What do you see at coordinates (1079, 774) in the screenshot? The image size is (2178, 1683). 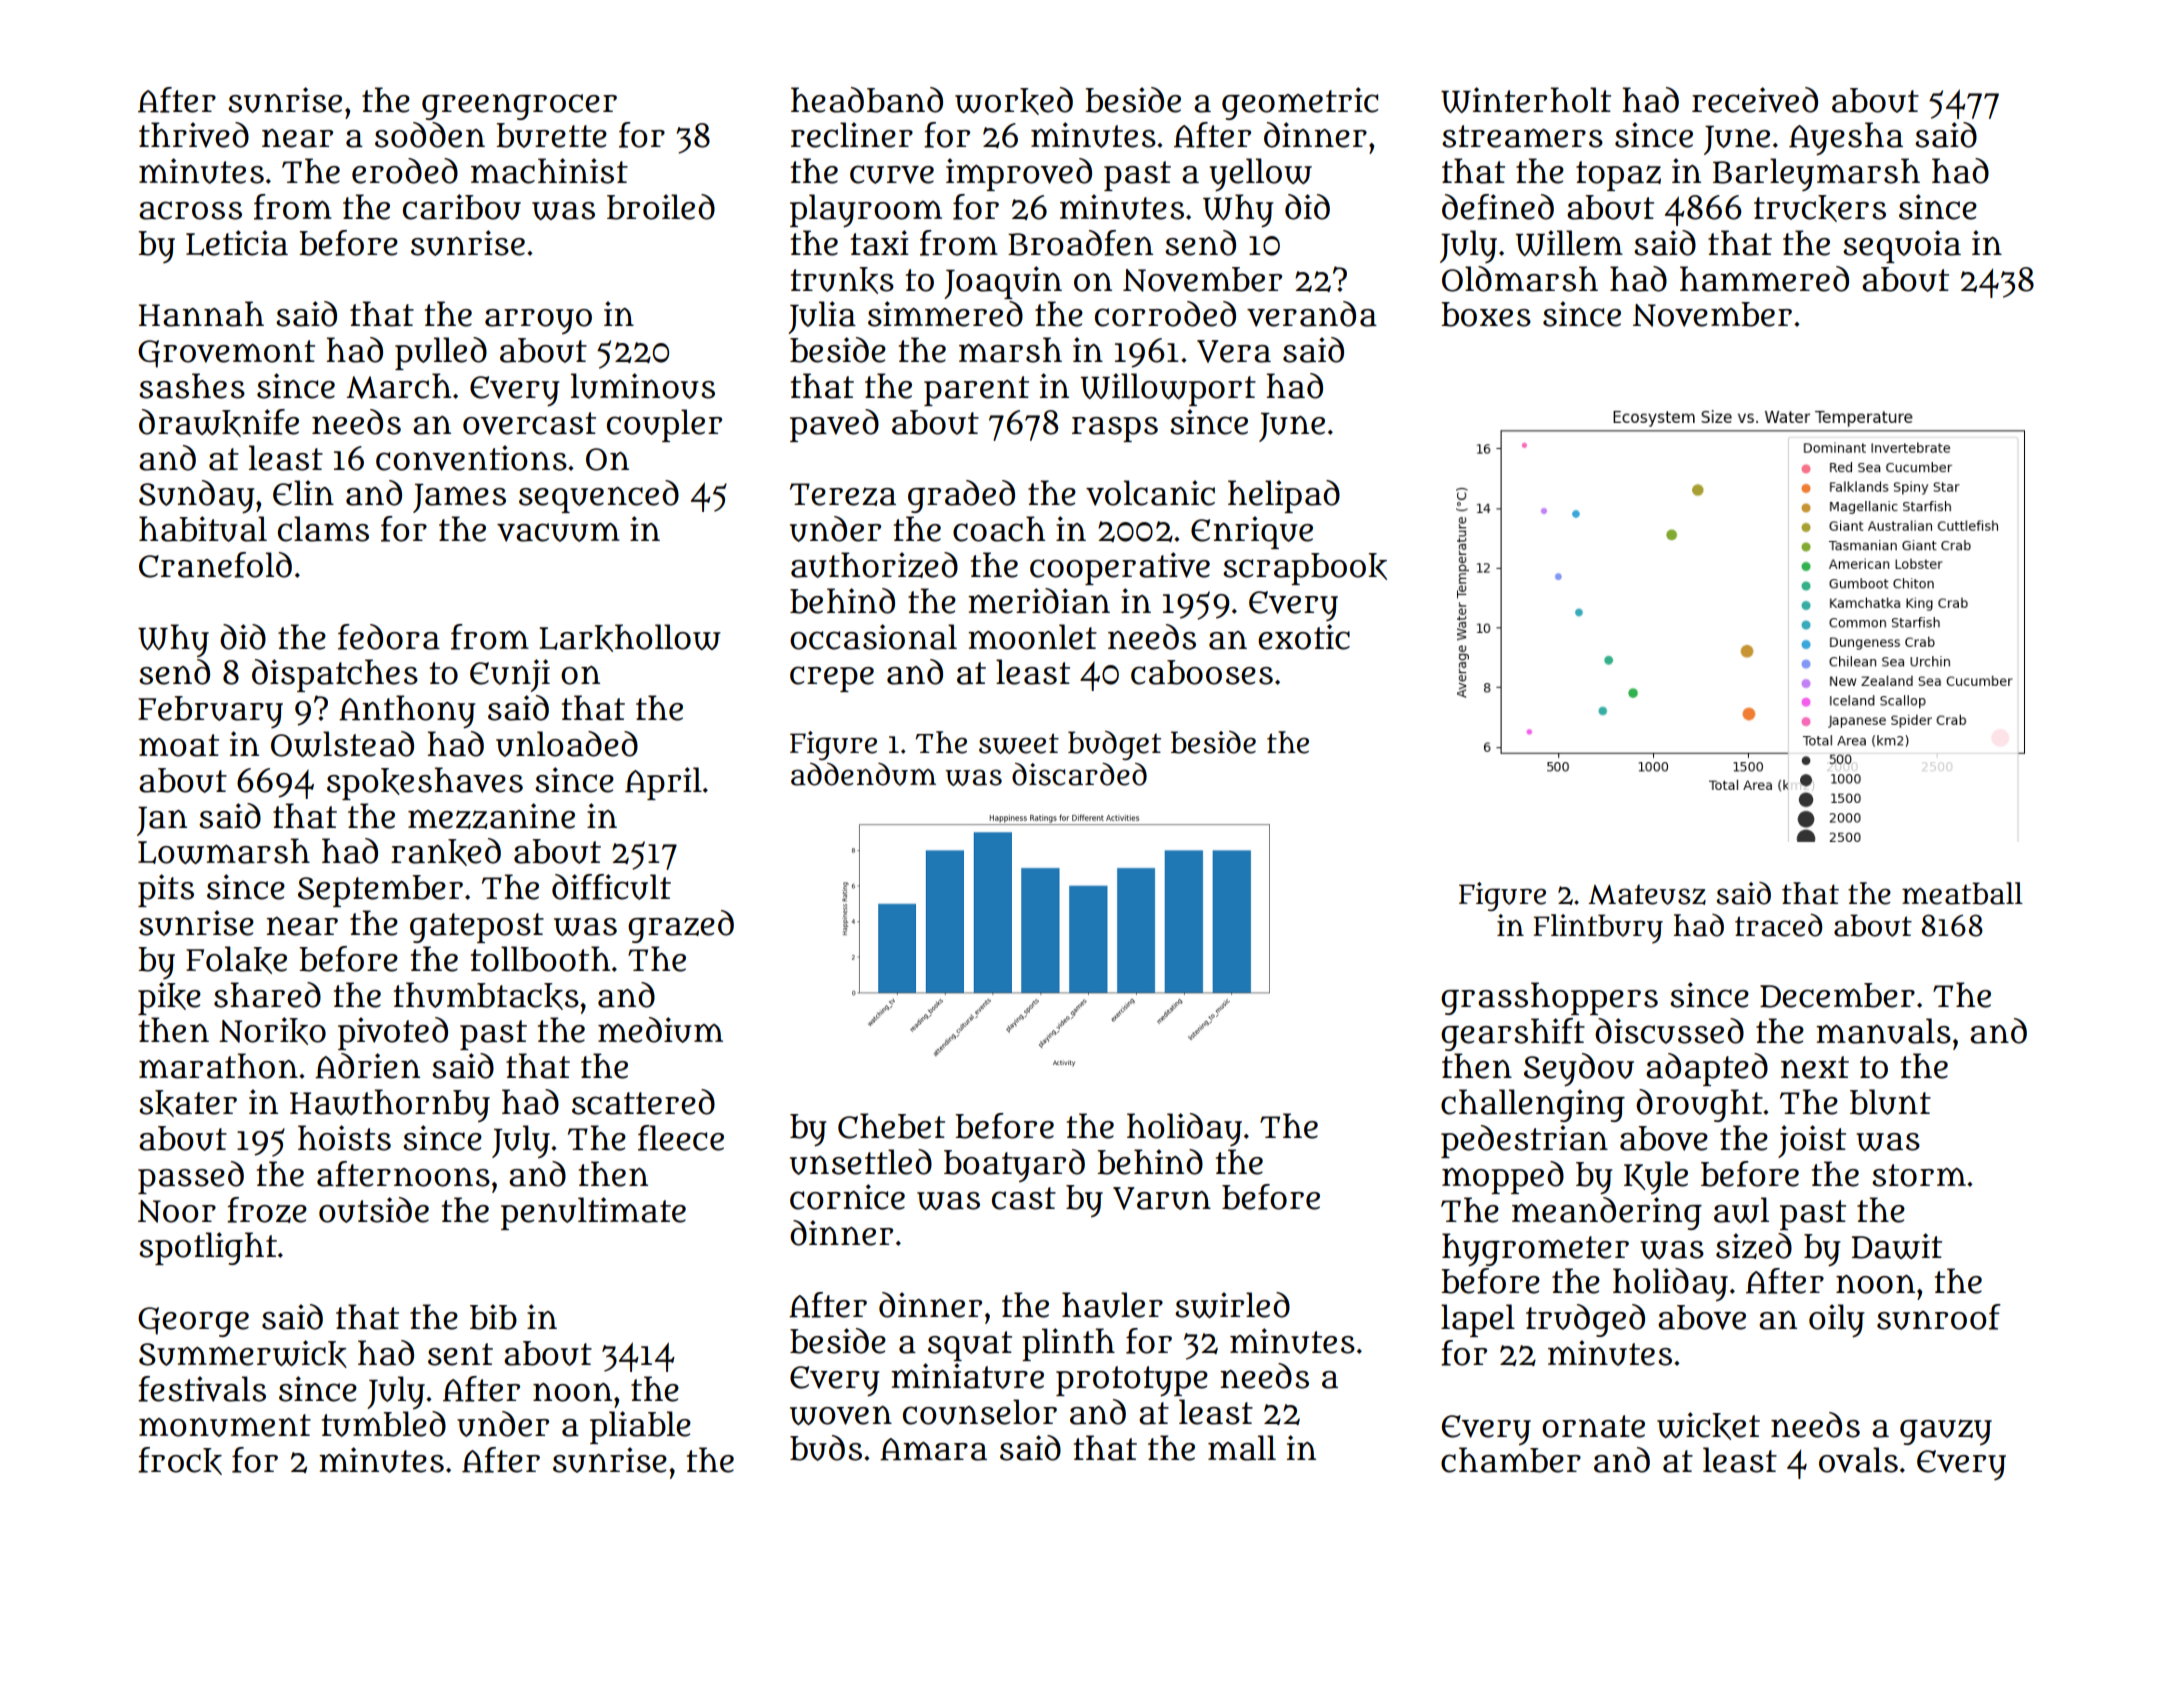 I see `discarded` at bounding box center [1079, 774].
